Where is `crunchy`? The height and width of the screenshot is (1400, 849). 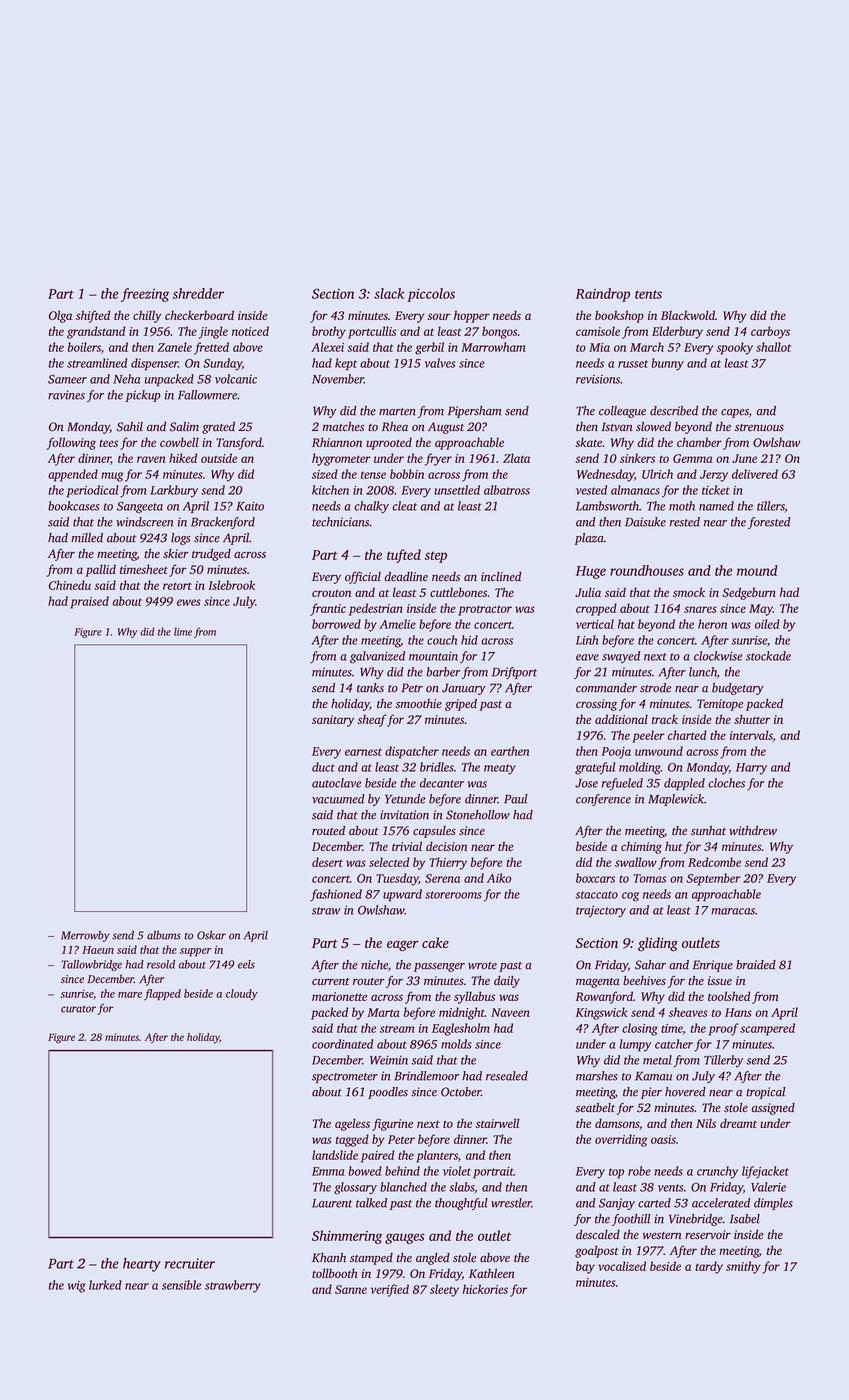 crunchy is located at coordinates (717, 1172).
